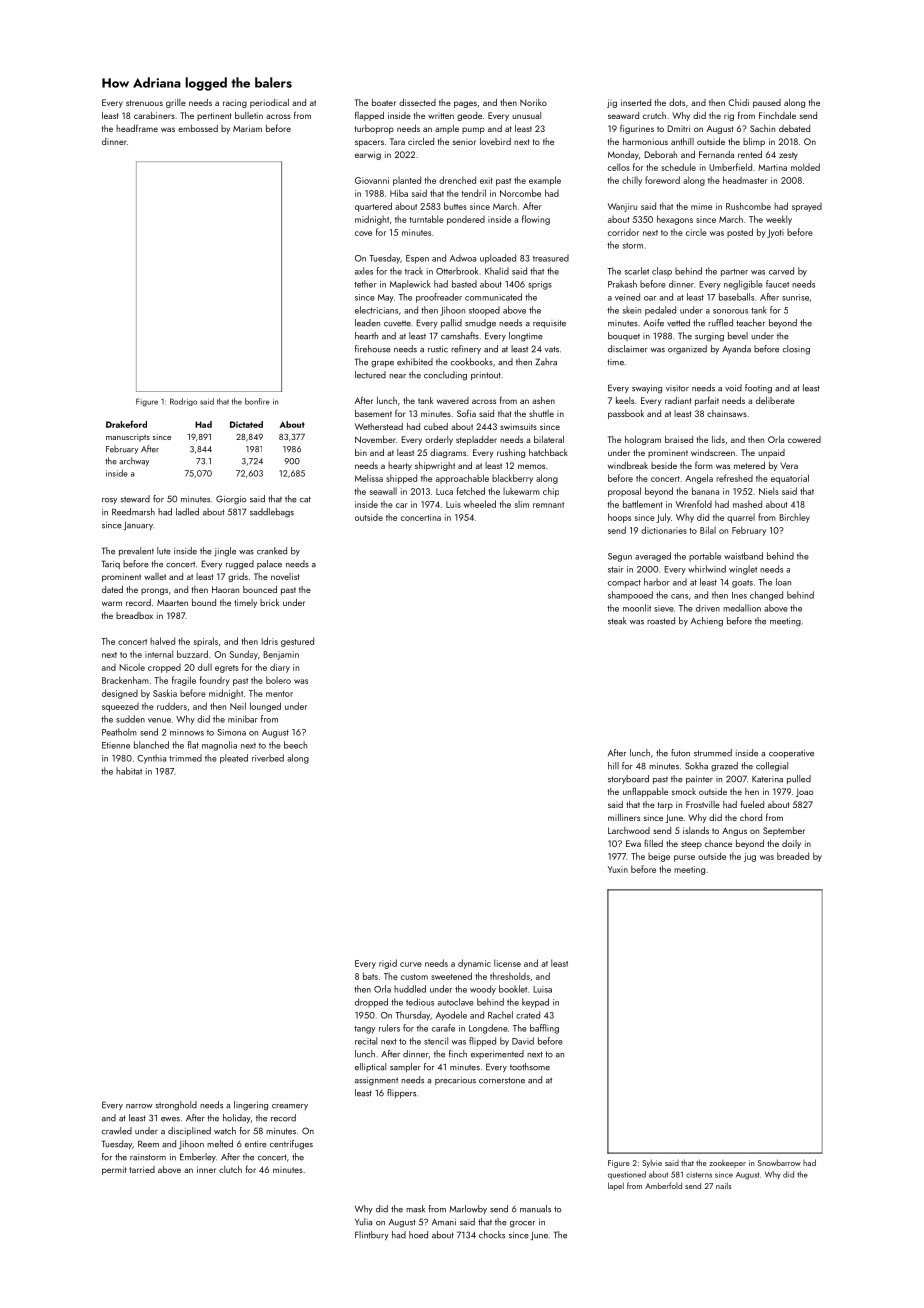 This image has height=1308, width=924. I want to click on Birchley, so click(794, 518).
